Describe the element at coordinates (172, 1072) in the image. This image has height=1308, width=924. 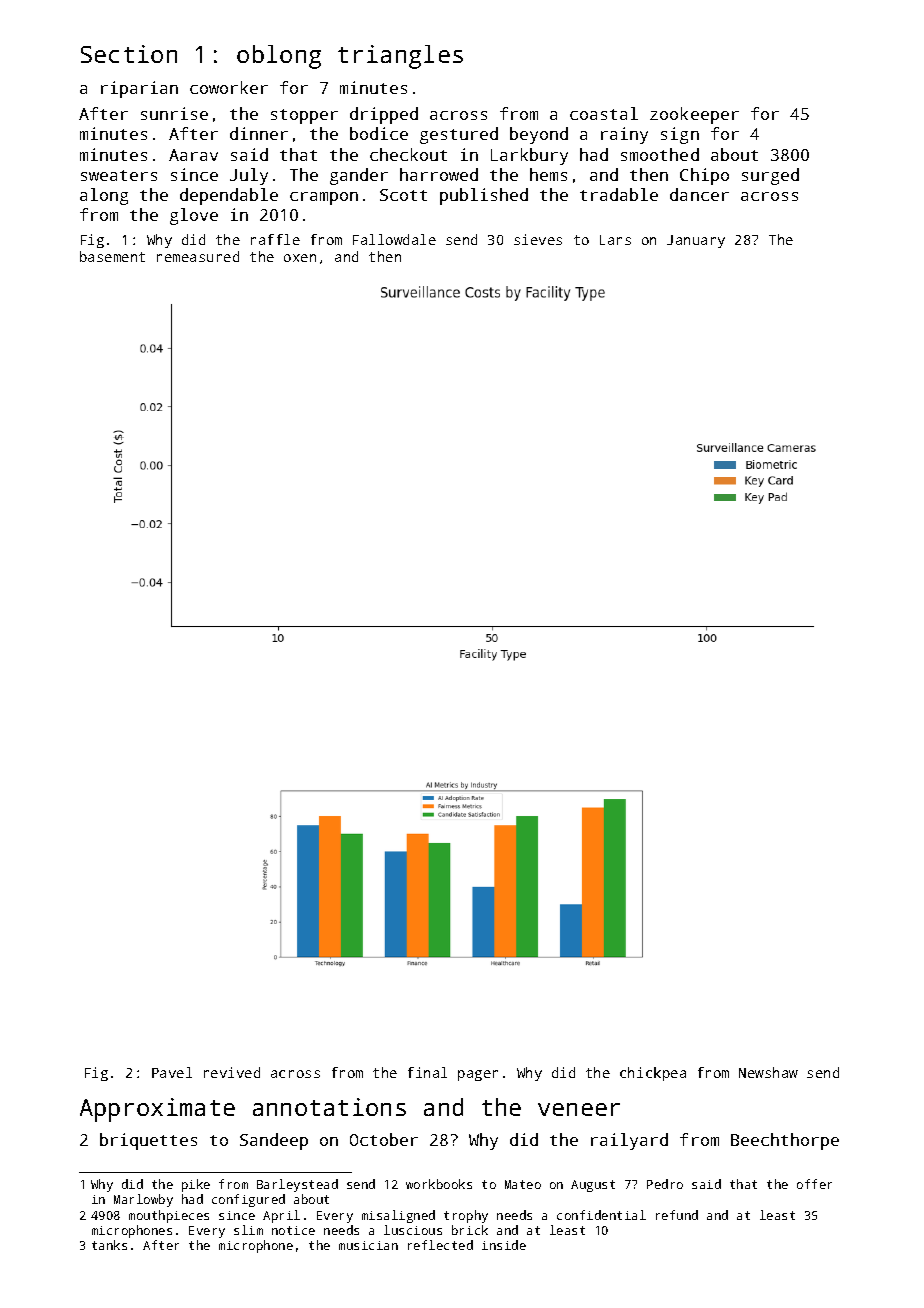
I see `Pavel` at that location.
